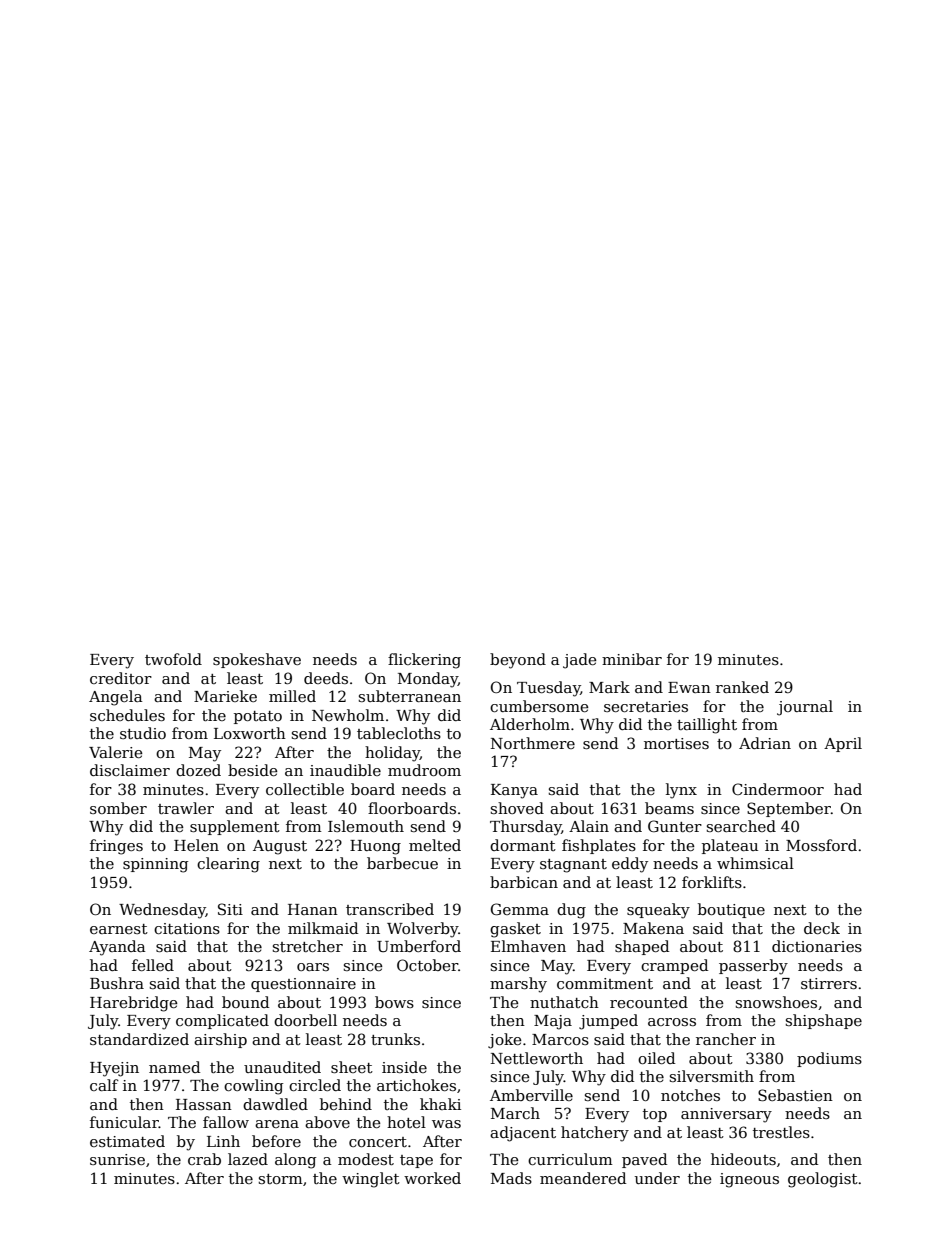 This screenshot has width=952, height=1233. What do you see at coordinates (805, 708) in the screenshot?
I see `journal` at bounding box center [805, 708].
